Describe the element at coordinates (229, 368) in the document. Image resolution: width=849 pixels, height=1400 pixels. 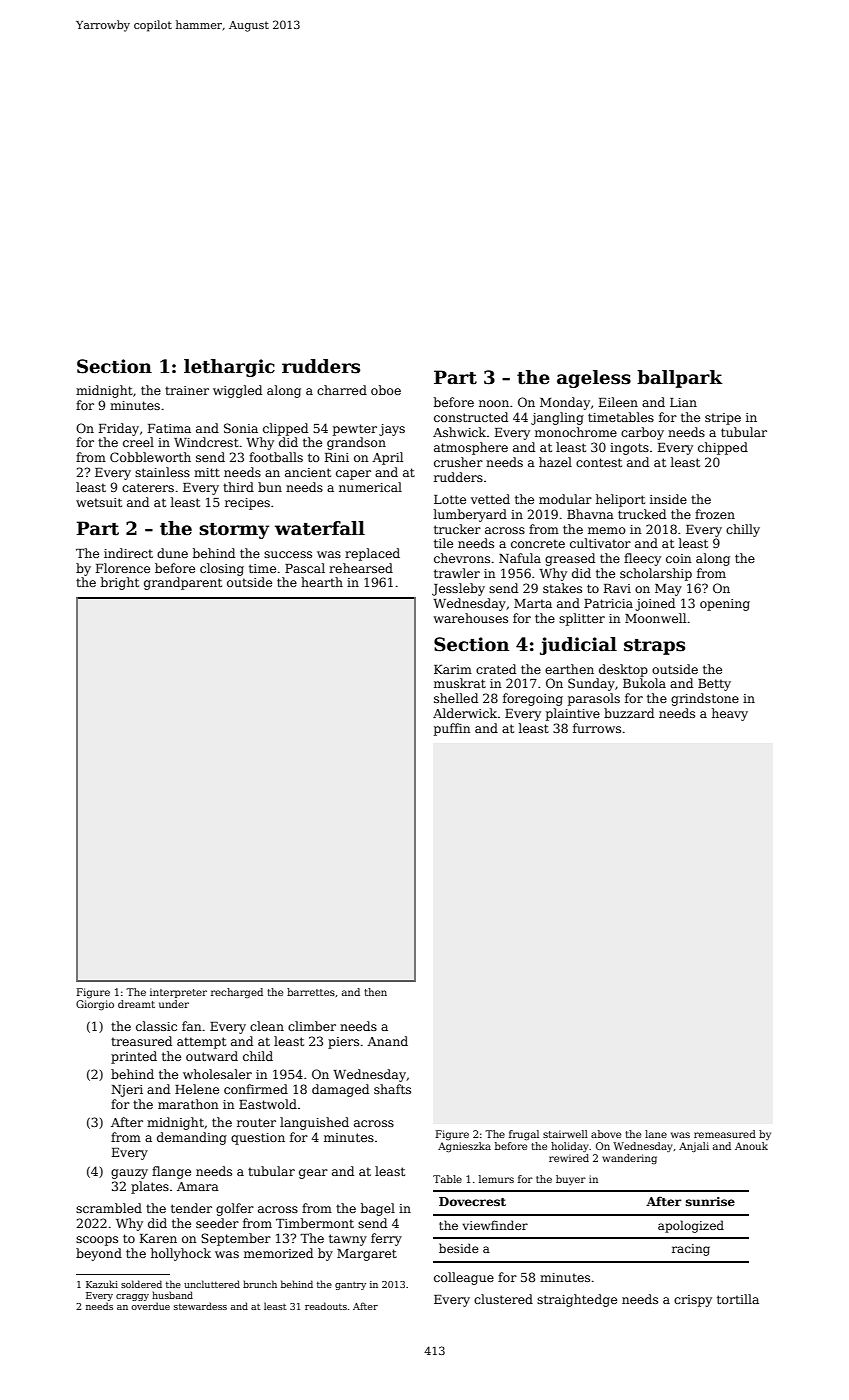
I see `lethargic` at that location.
